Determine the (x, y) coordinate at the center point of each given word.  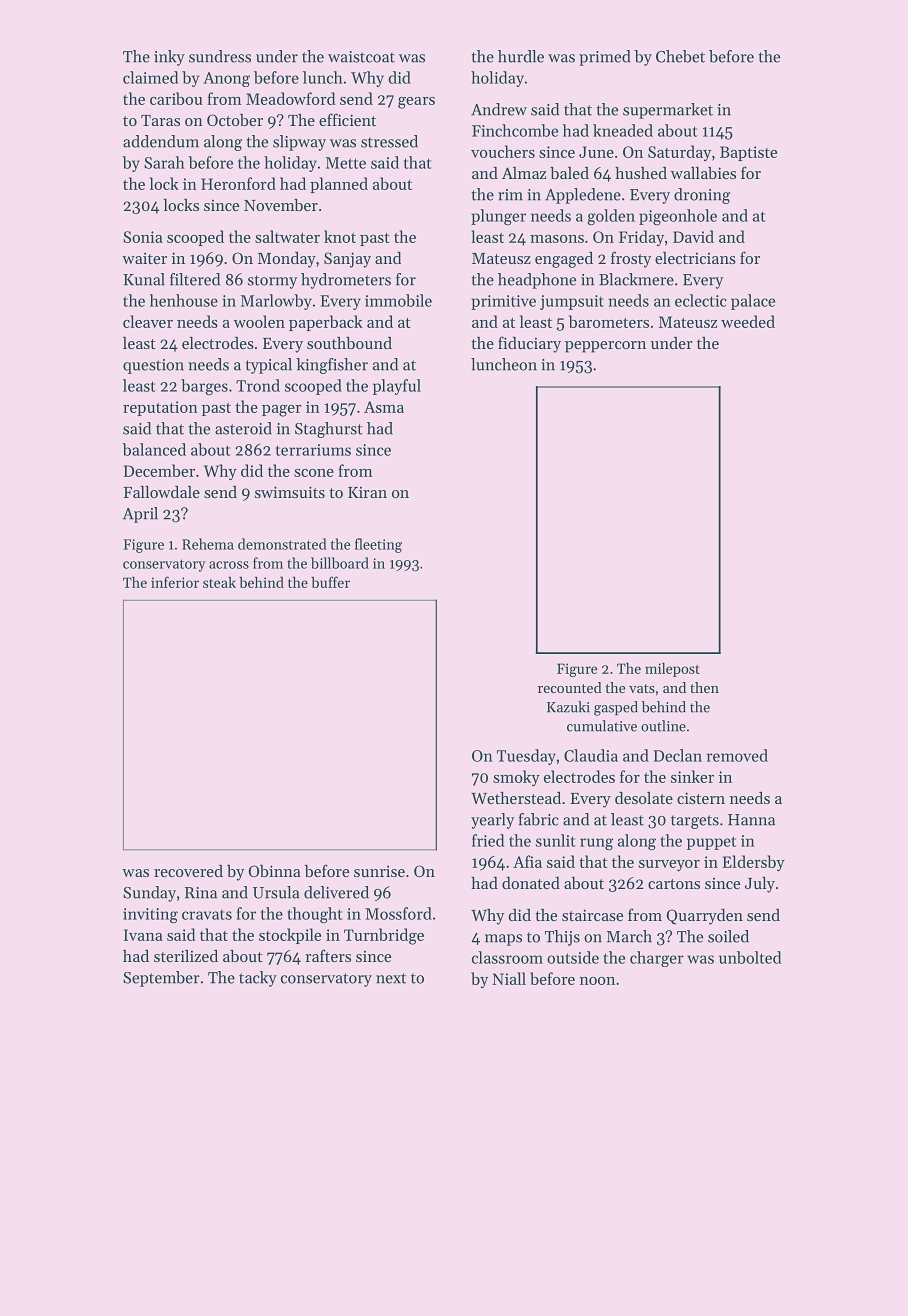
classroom (507, 957)
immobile (398, 300)
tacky (258, 979)
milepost (672, 669)
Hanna (751, 820)
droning (702, 196)
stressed (389, 141)
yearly (492, 821)
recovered (188, 871)
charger (657, 959)
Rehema (208, 544)
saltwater (287, 236)
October (235, 120)
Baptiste (748, 153)
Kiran (367, 492)
